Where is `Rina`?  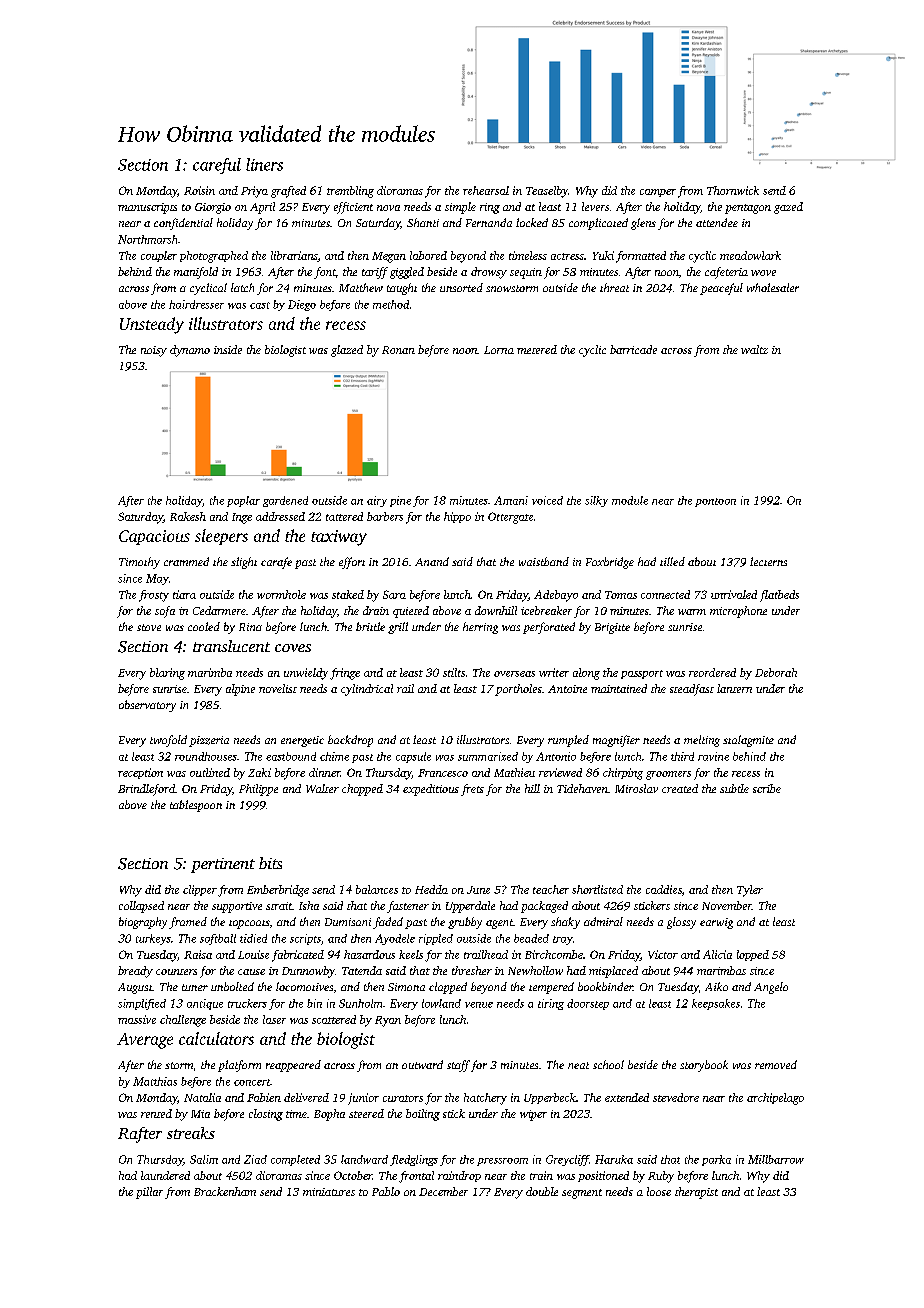
Rina is located at coordinates (250, 627).
